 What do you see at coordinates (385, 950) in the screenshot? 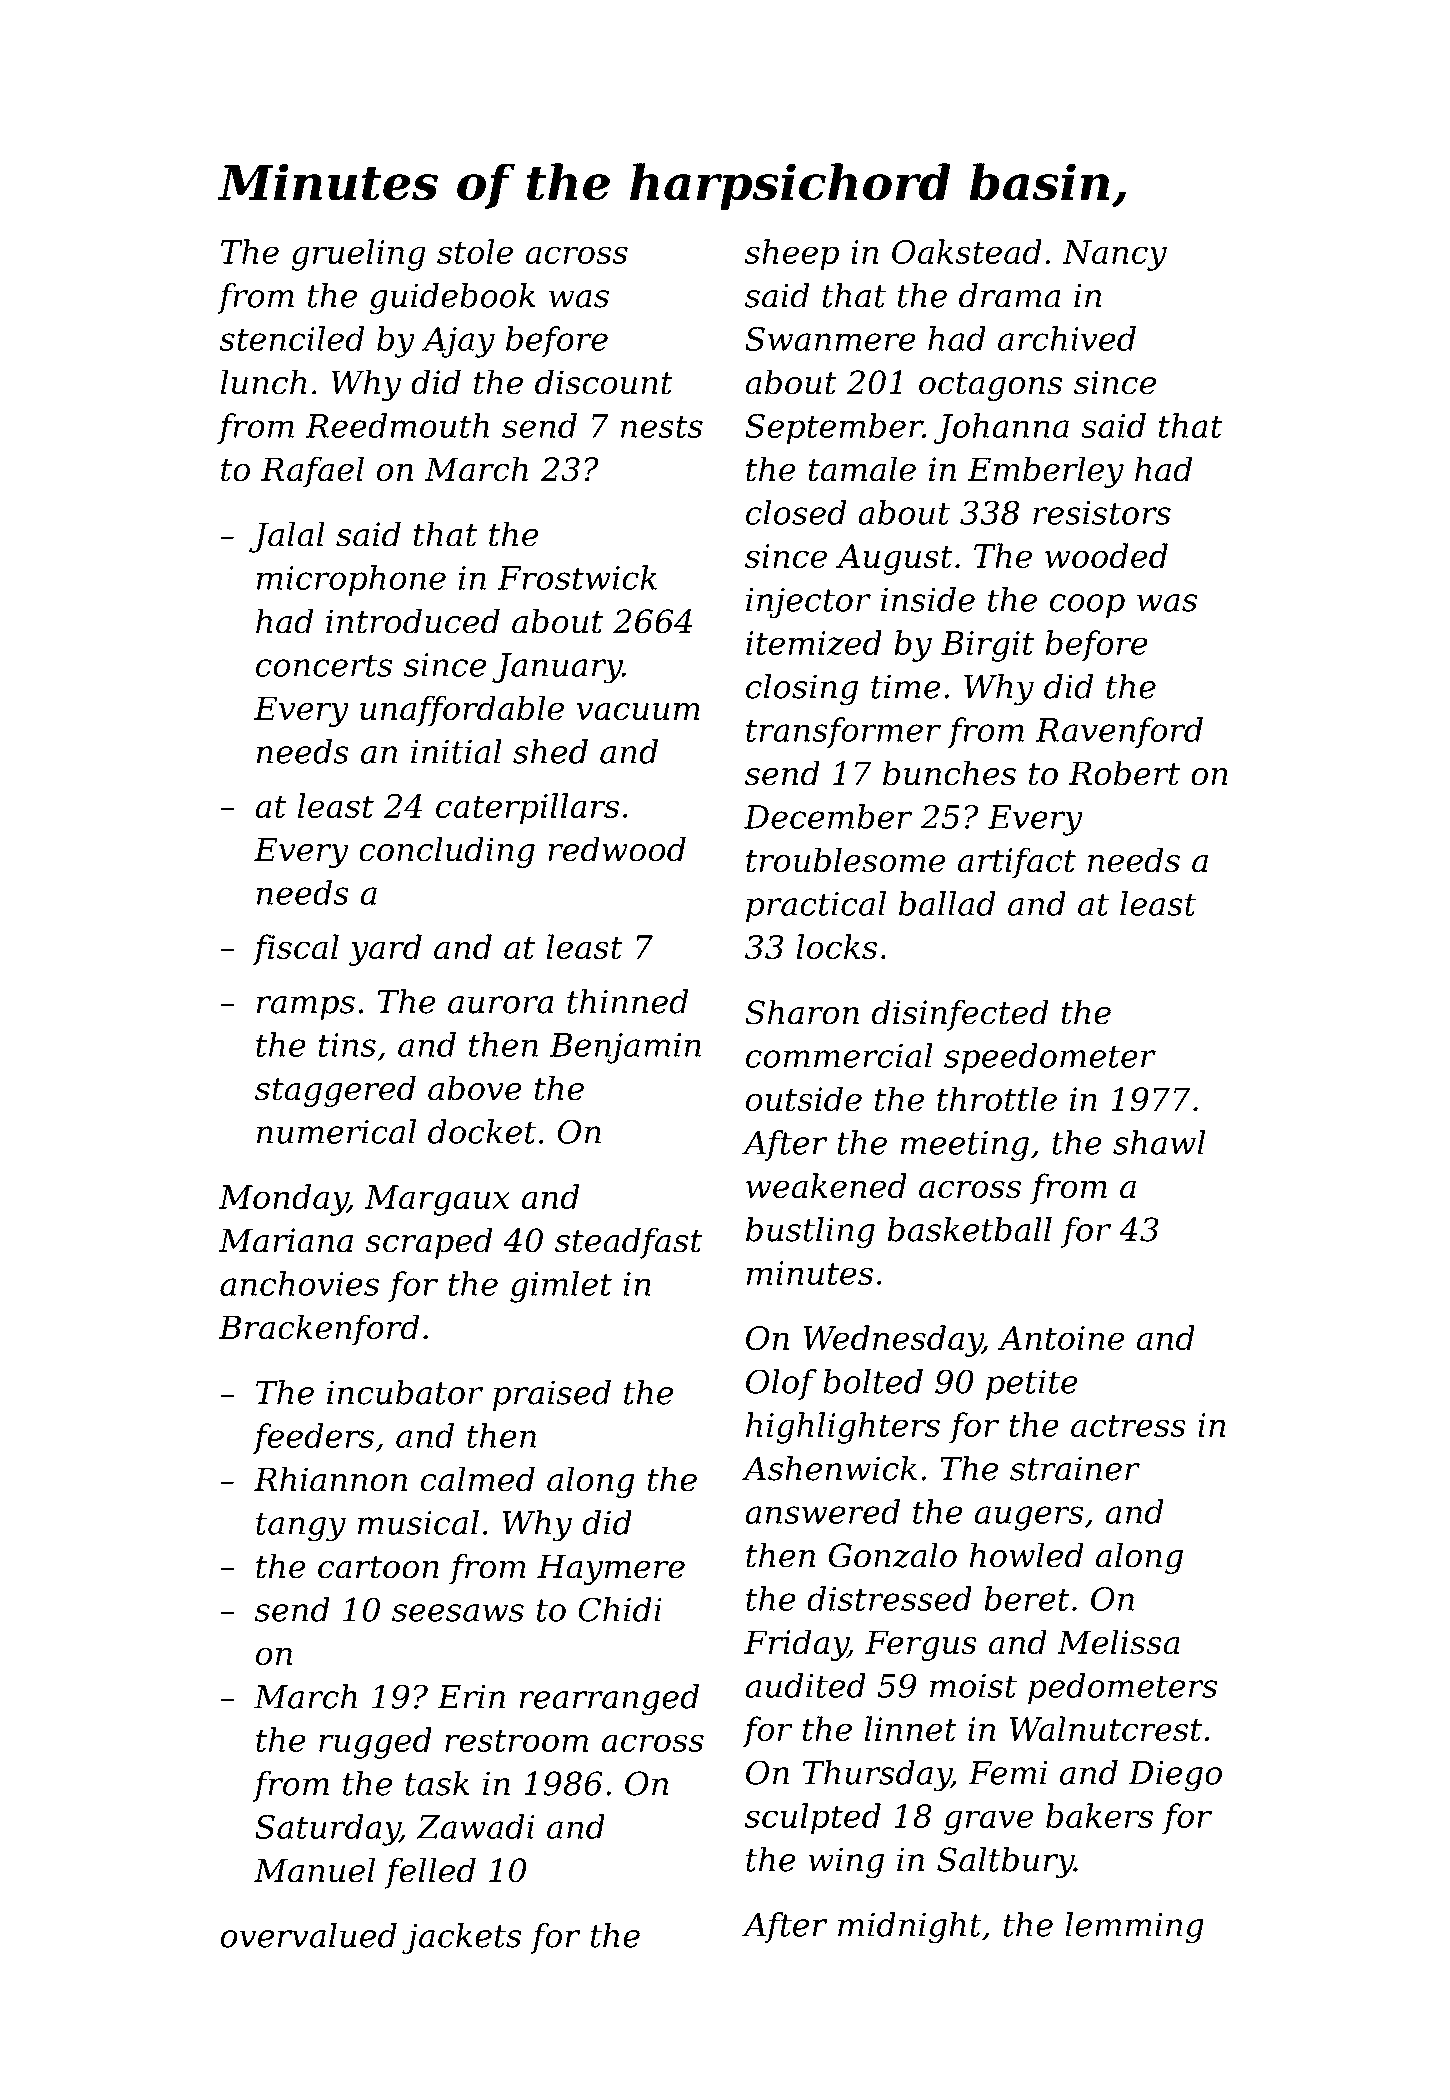
I see `yard` at bounding box center [385, 950].
